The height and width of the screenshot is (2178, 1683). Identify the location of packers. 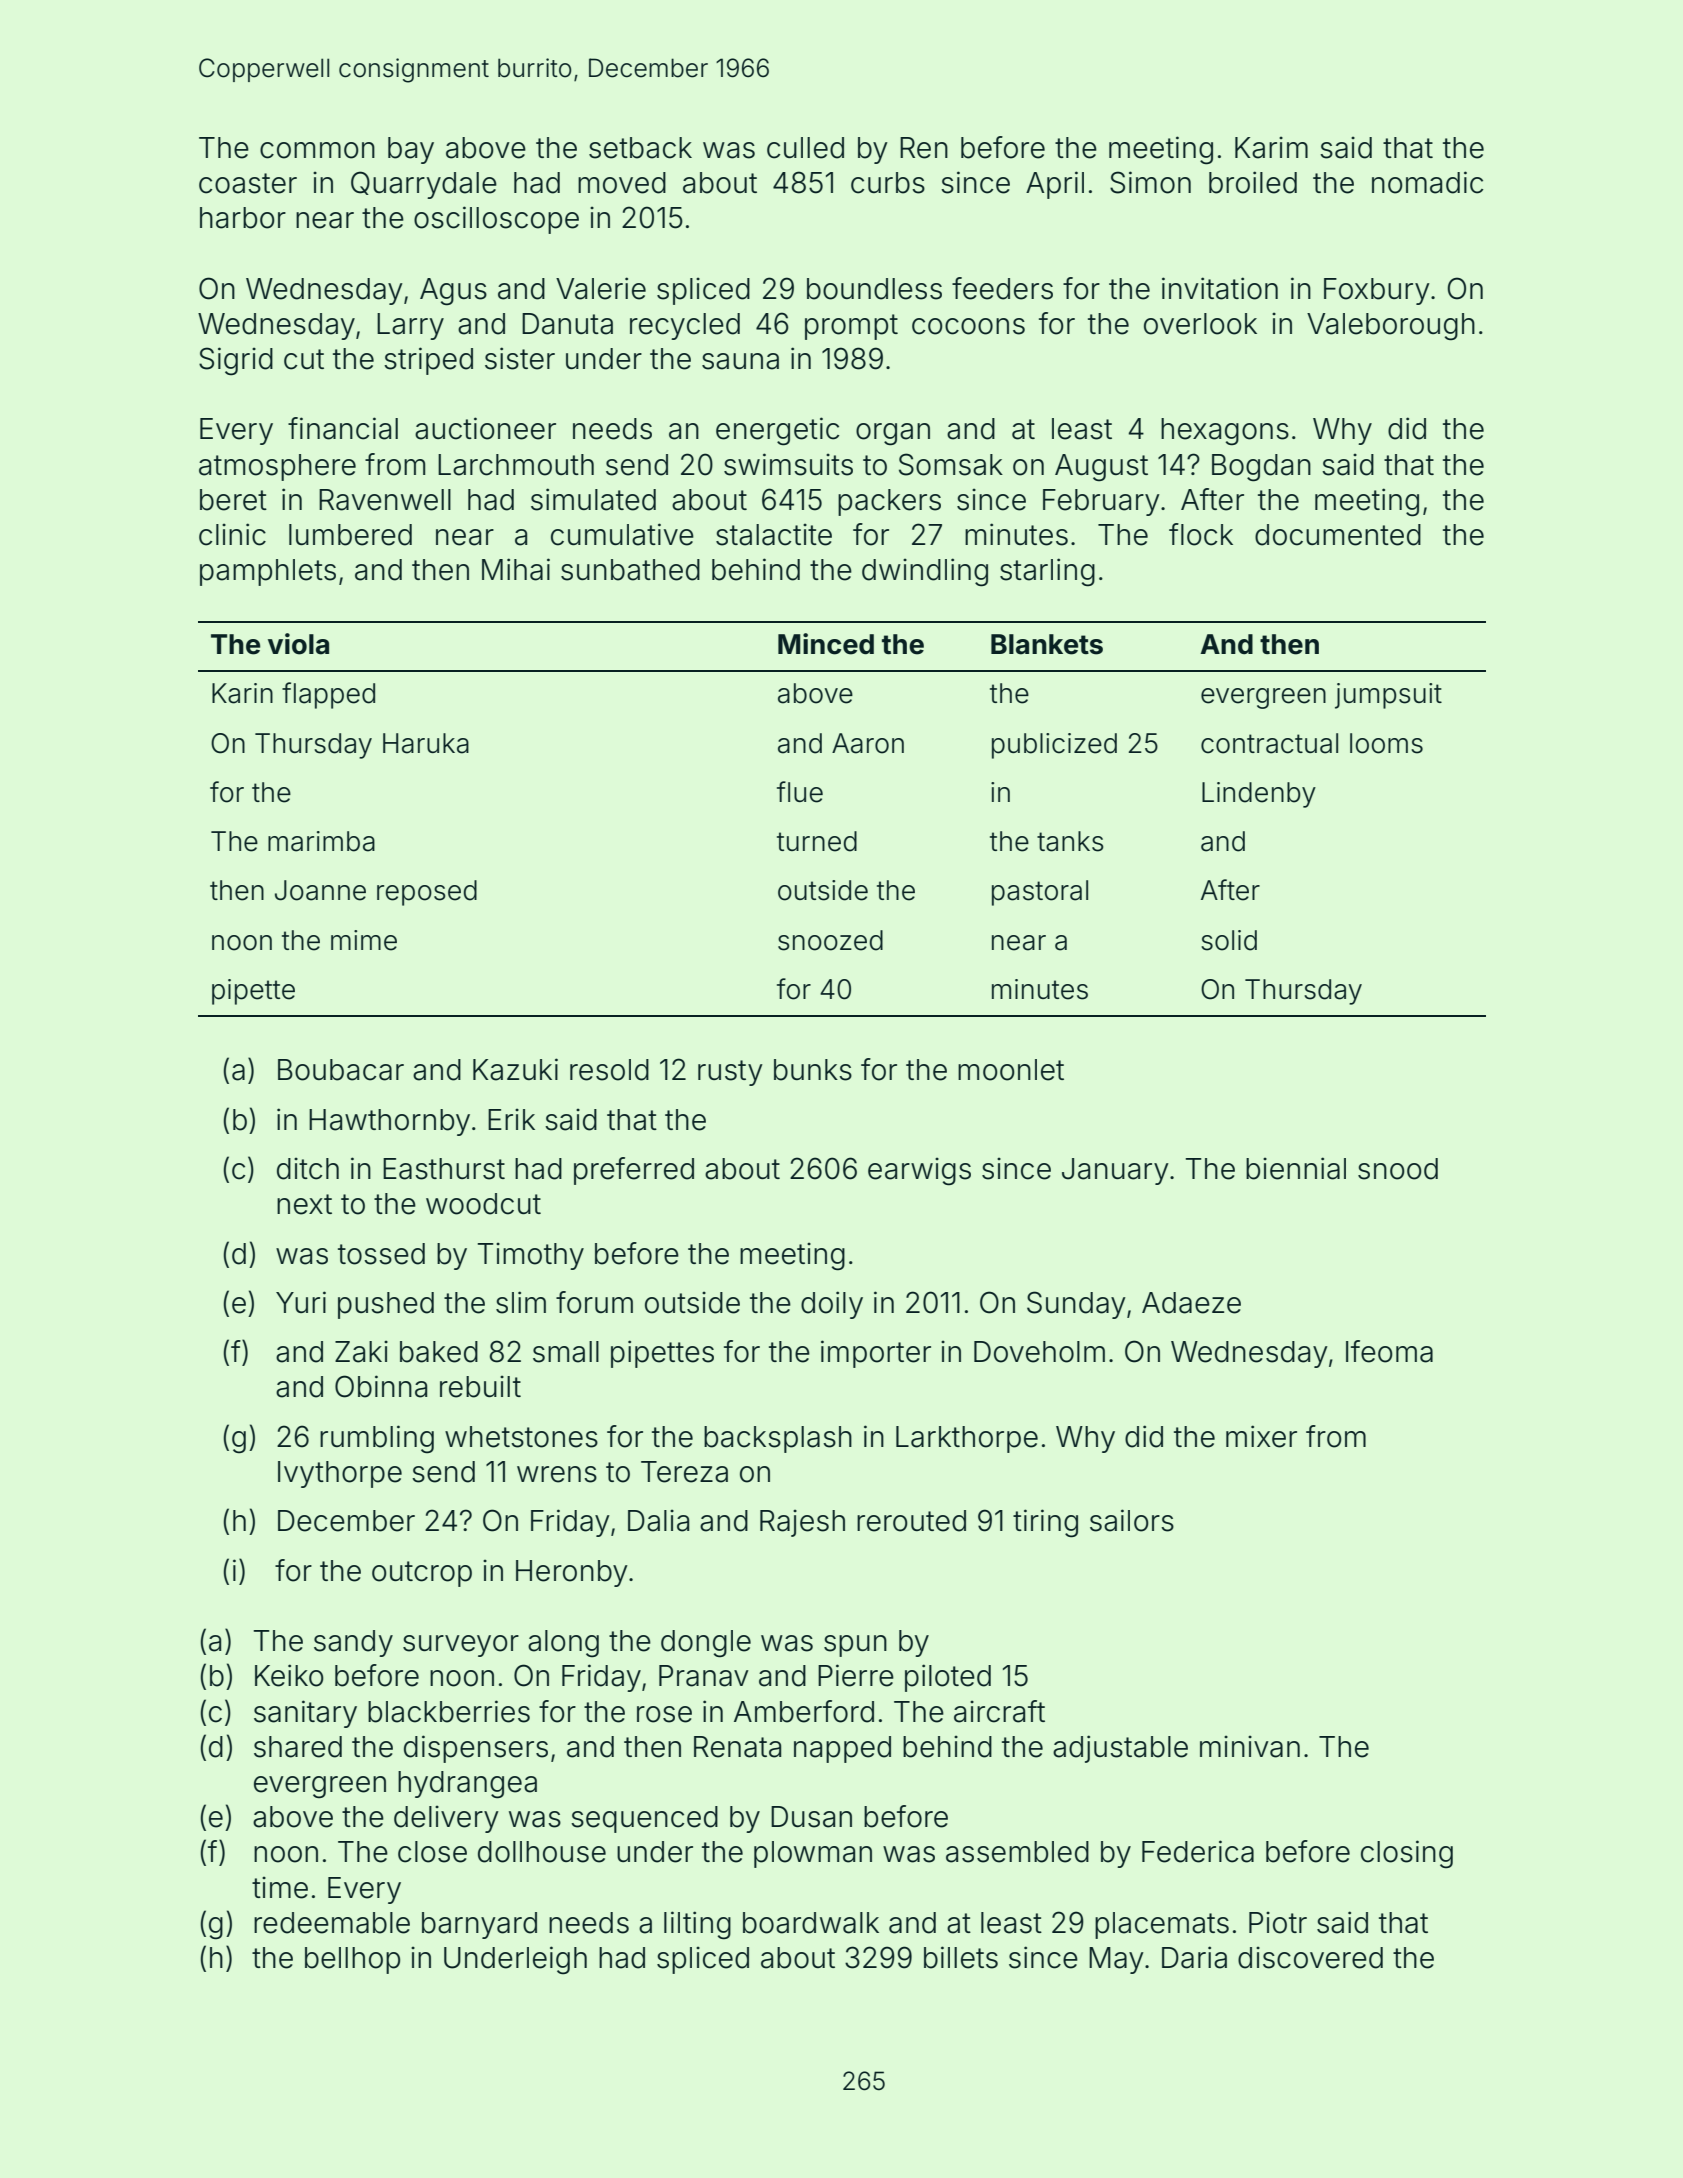
(889, 502).
